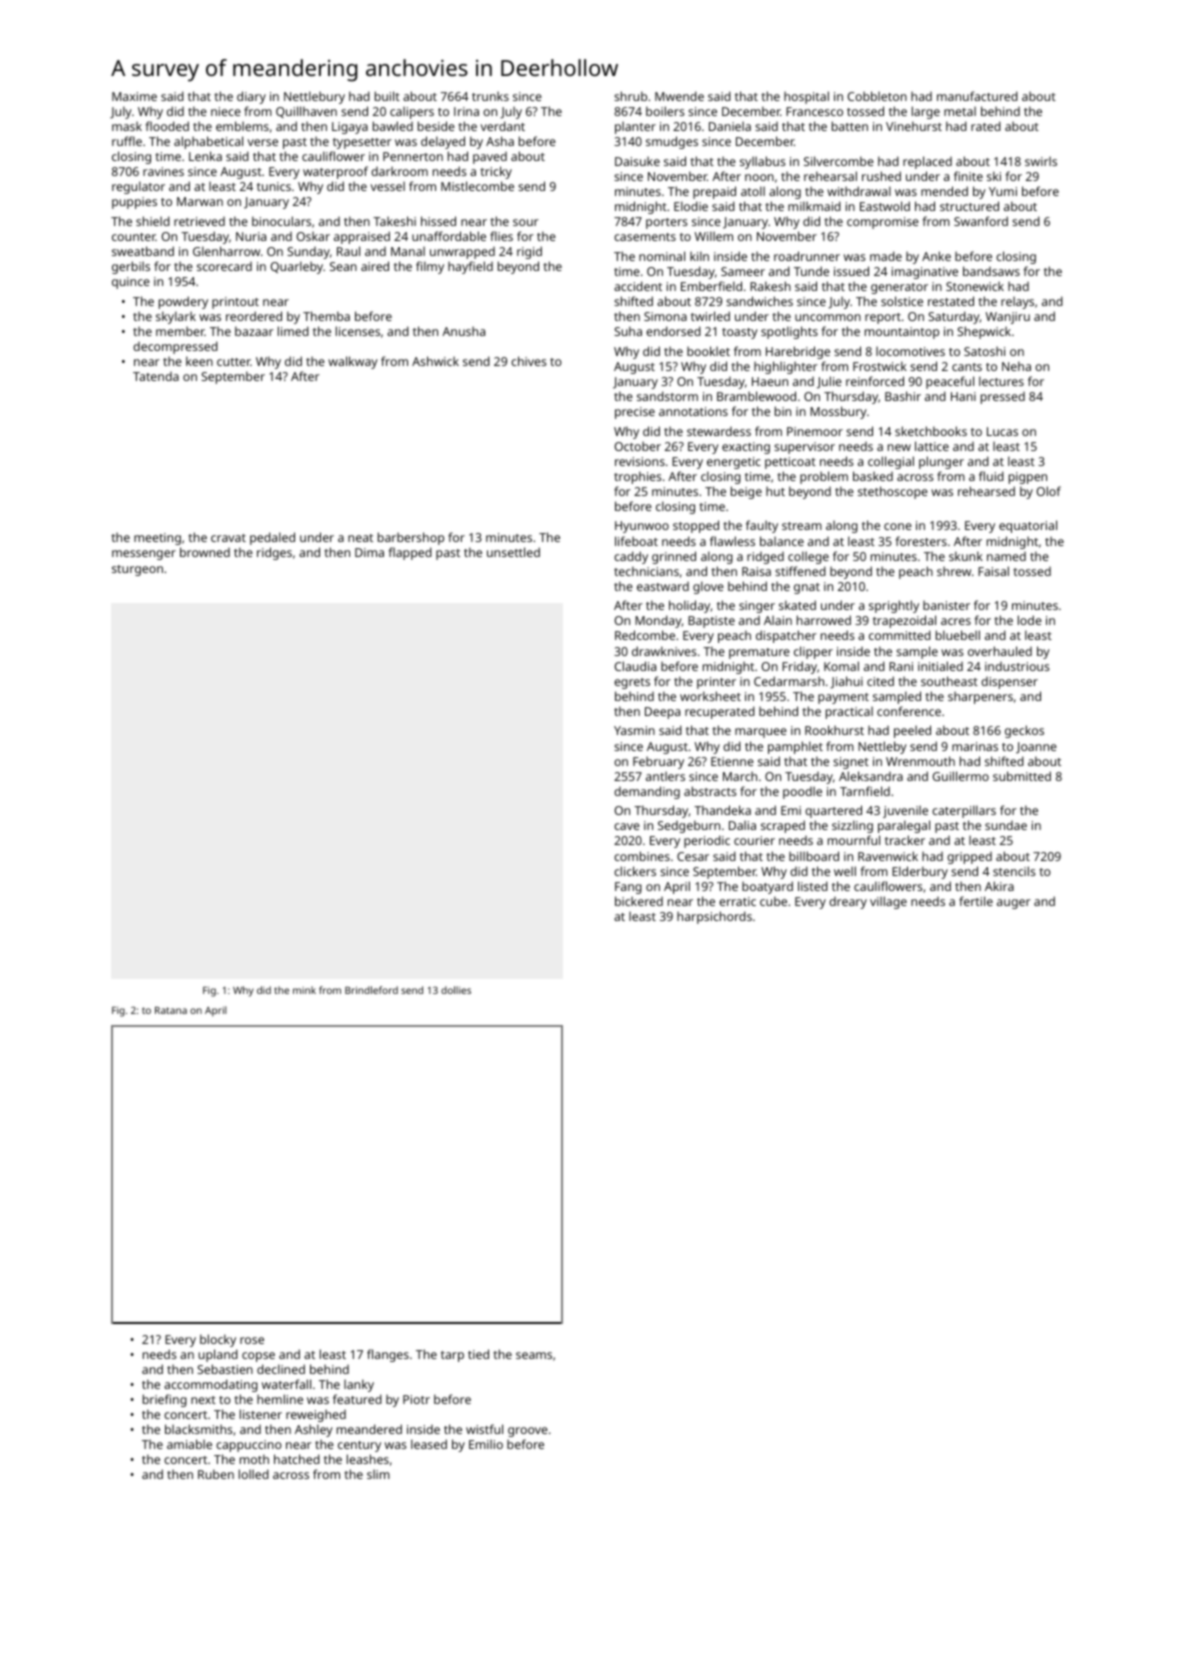  I want to click on meeting, so click(157, 539).
